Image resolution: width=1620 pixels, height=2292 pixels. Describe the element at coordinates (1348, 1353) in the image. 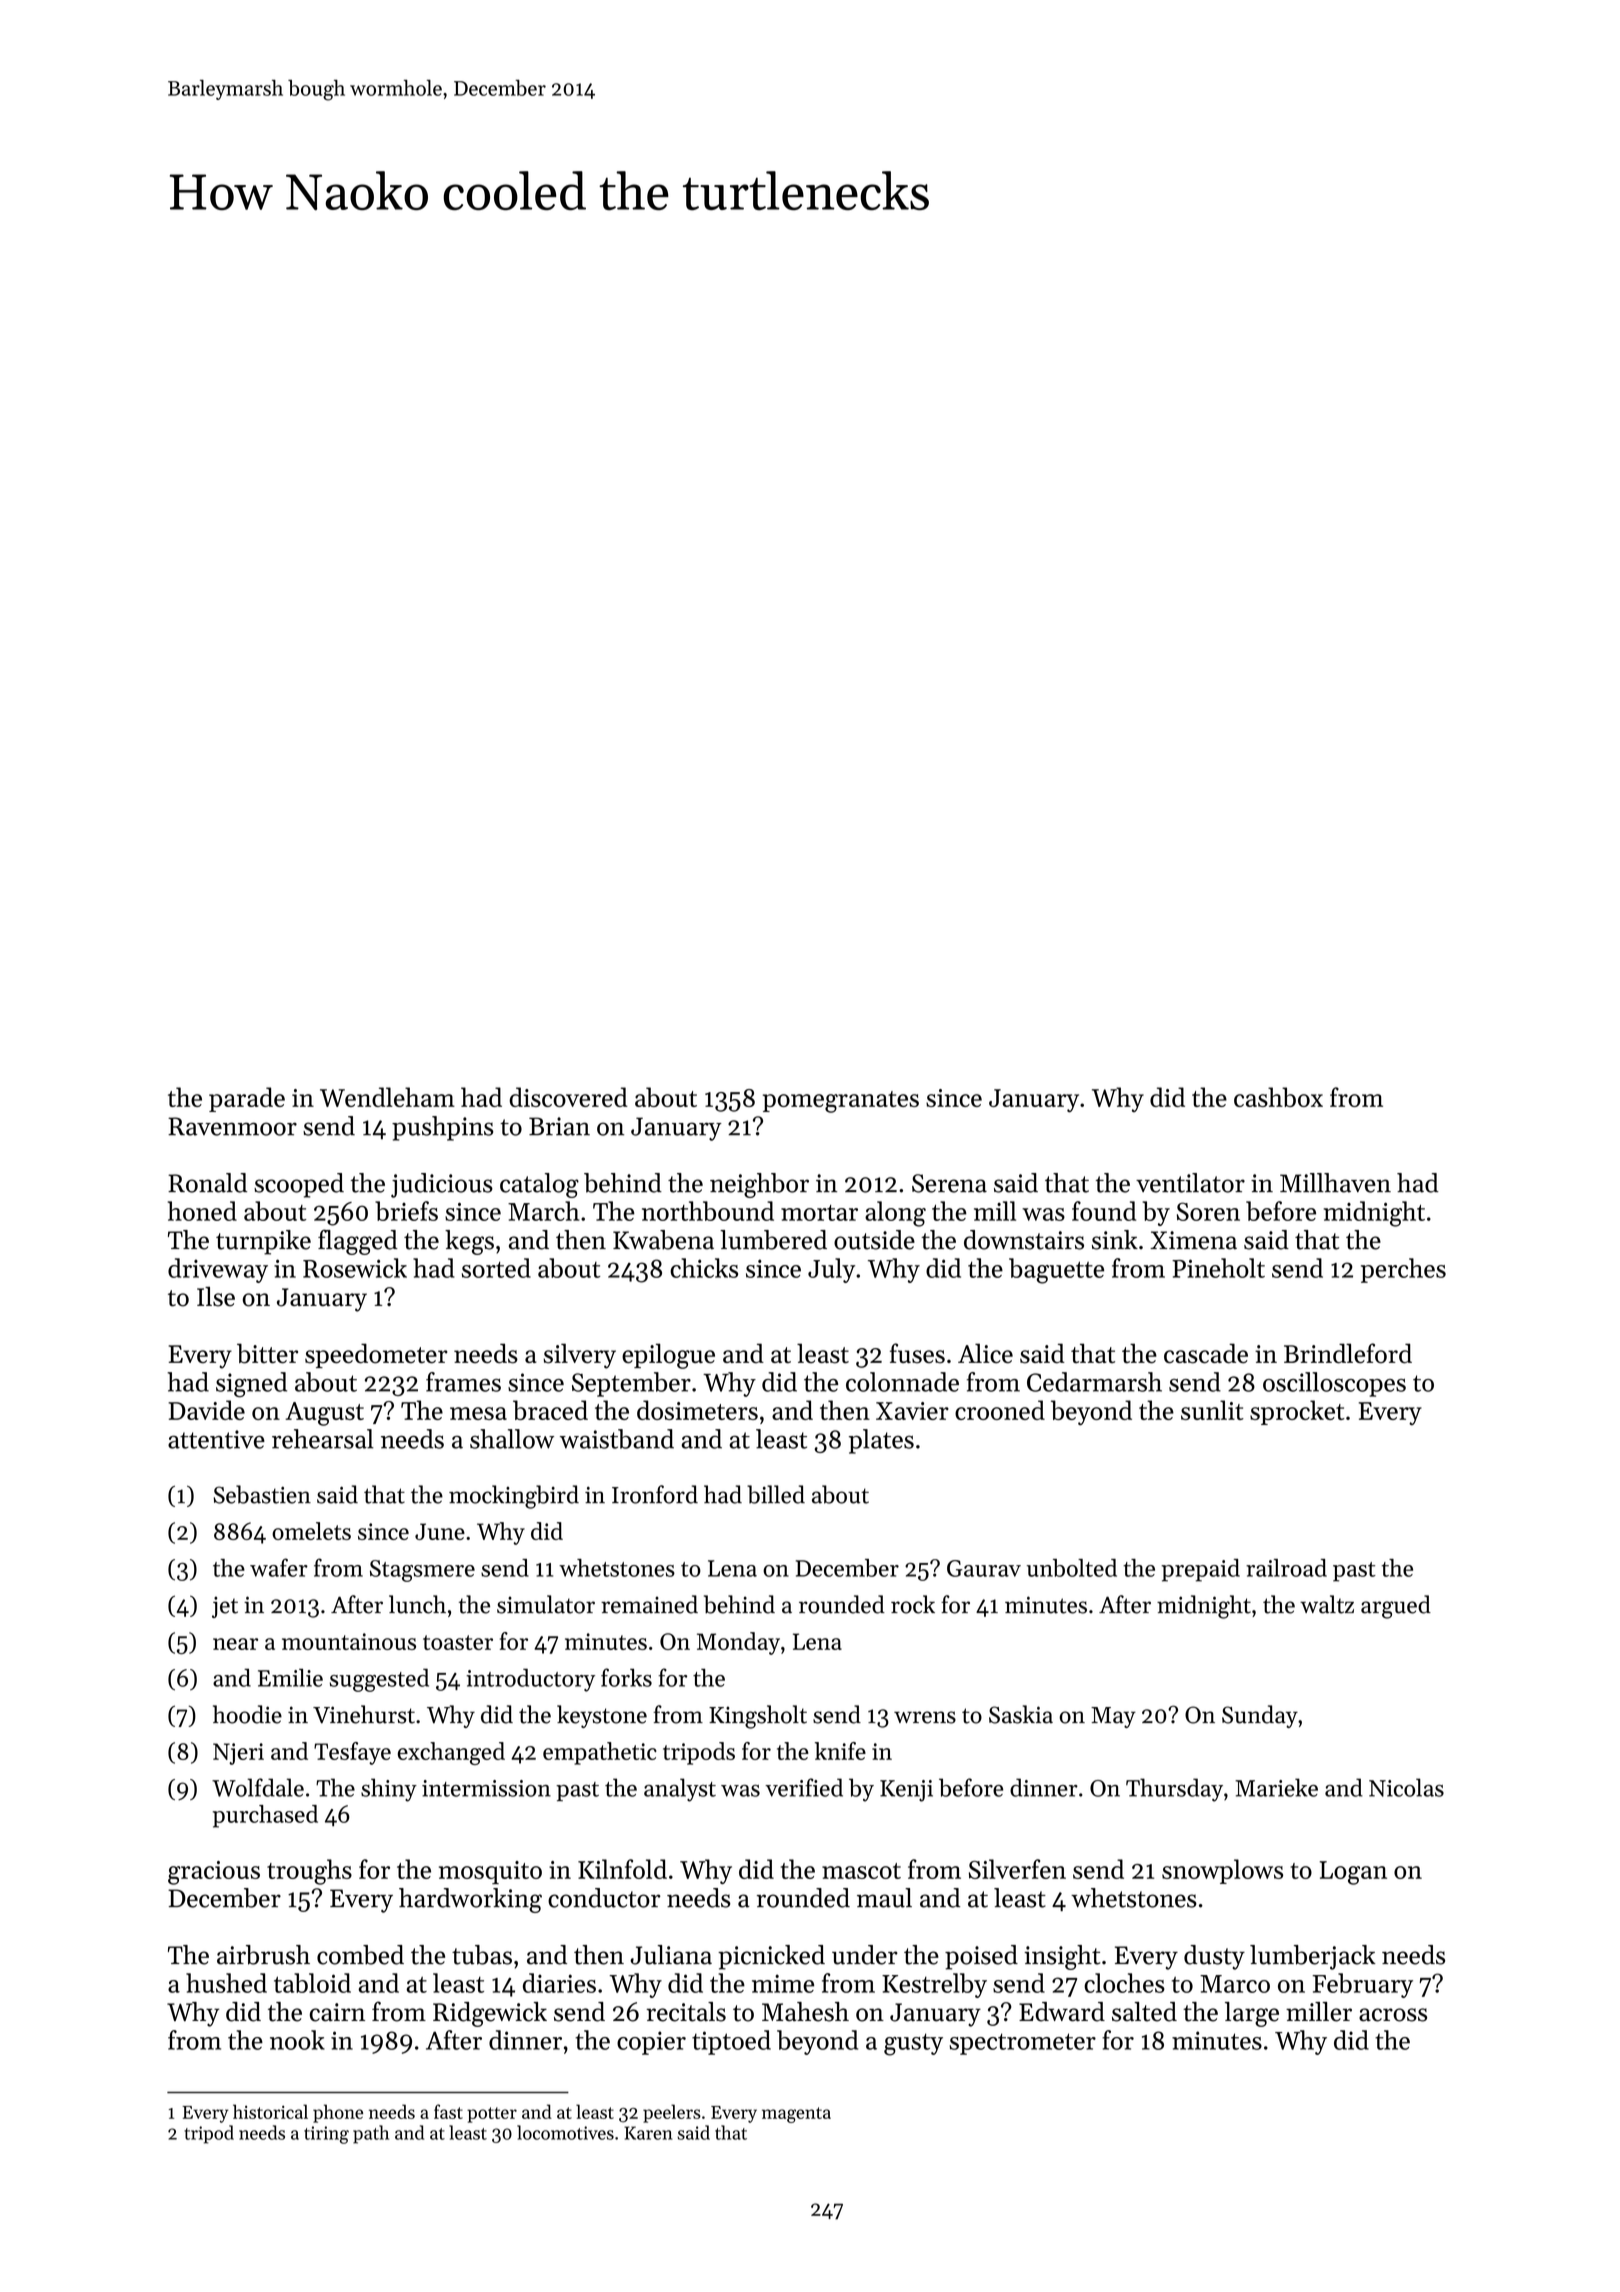

I see `Brindleford` at that location.
